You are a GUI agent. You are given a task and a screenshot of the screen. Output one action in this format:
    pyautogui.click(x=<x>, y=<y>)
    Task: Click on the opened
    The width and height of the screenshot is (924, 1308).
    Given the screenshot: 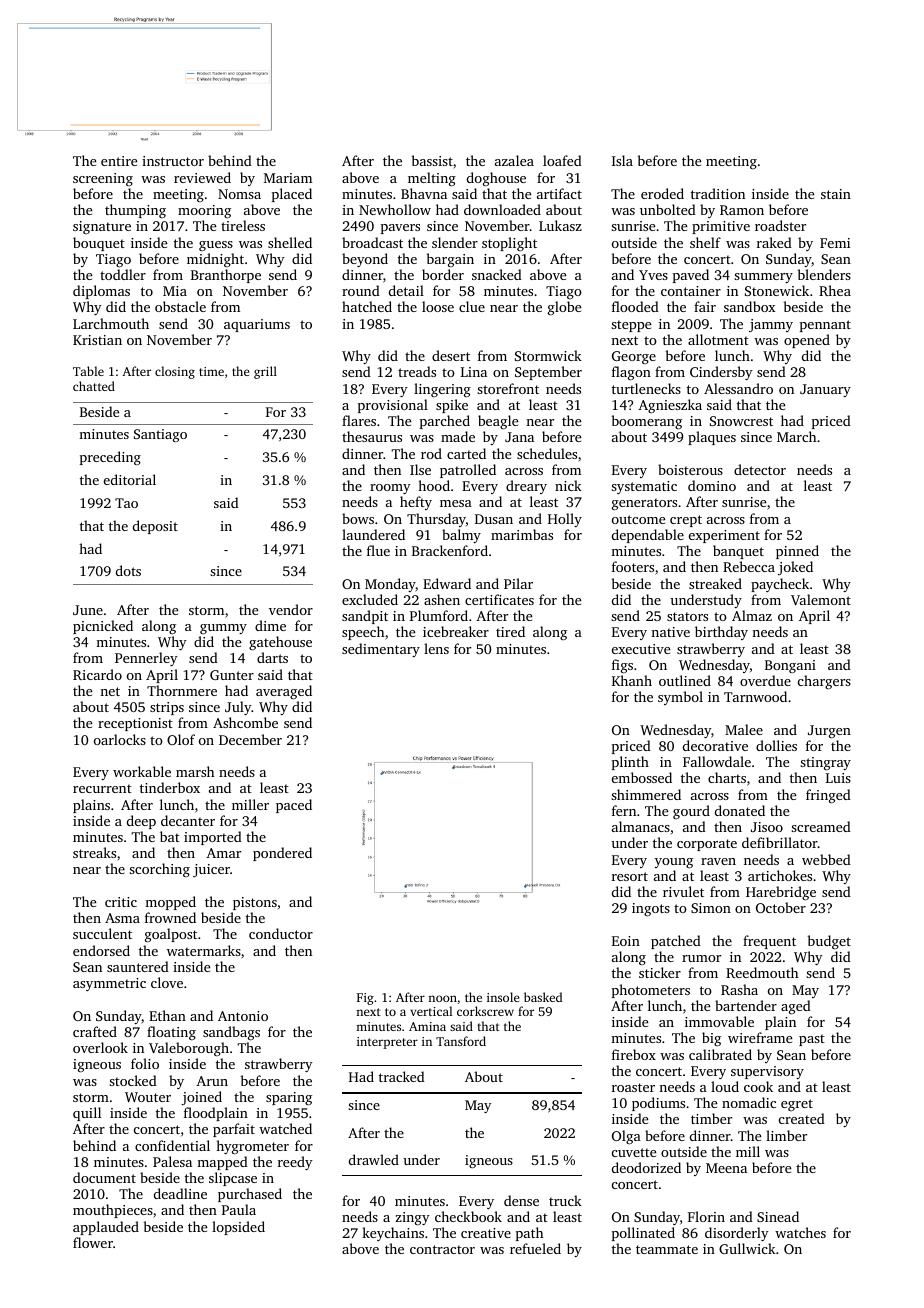 What is the action you would take?
    pyautogui.click(x=807, y=341)
